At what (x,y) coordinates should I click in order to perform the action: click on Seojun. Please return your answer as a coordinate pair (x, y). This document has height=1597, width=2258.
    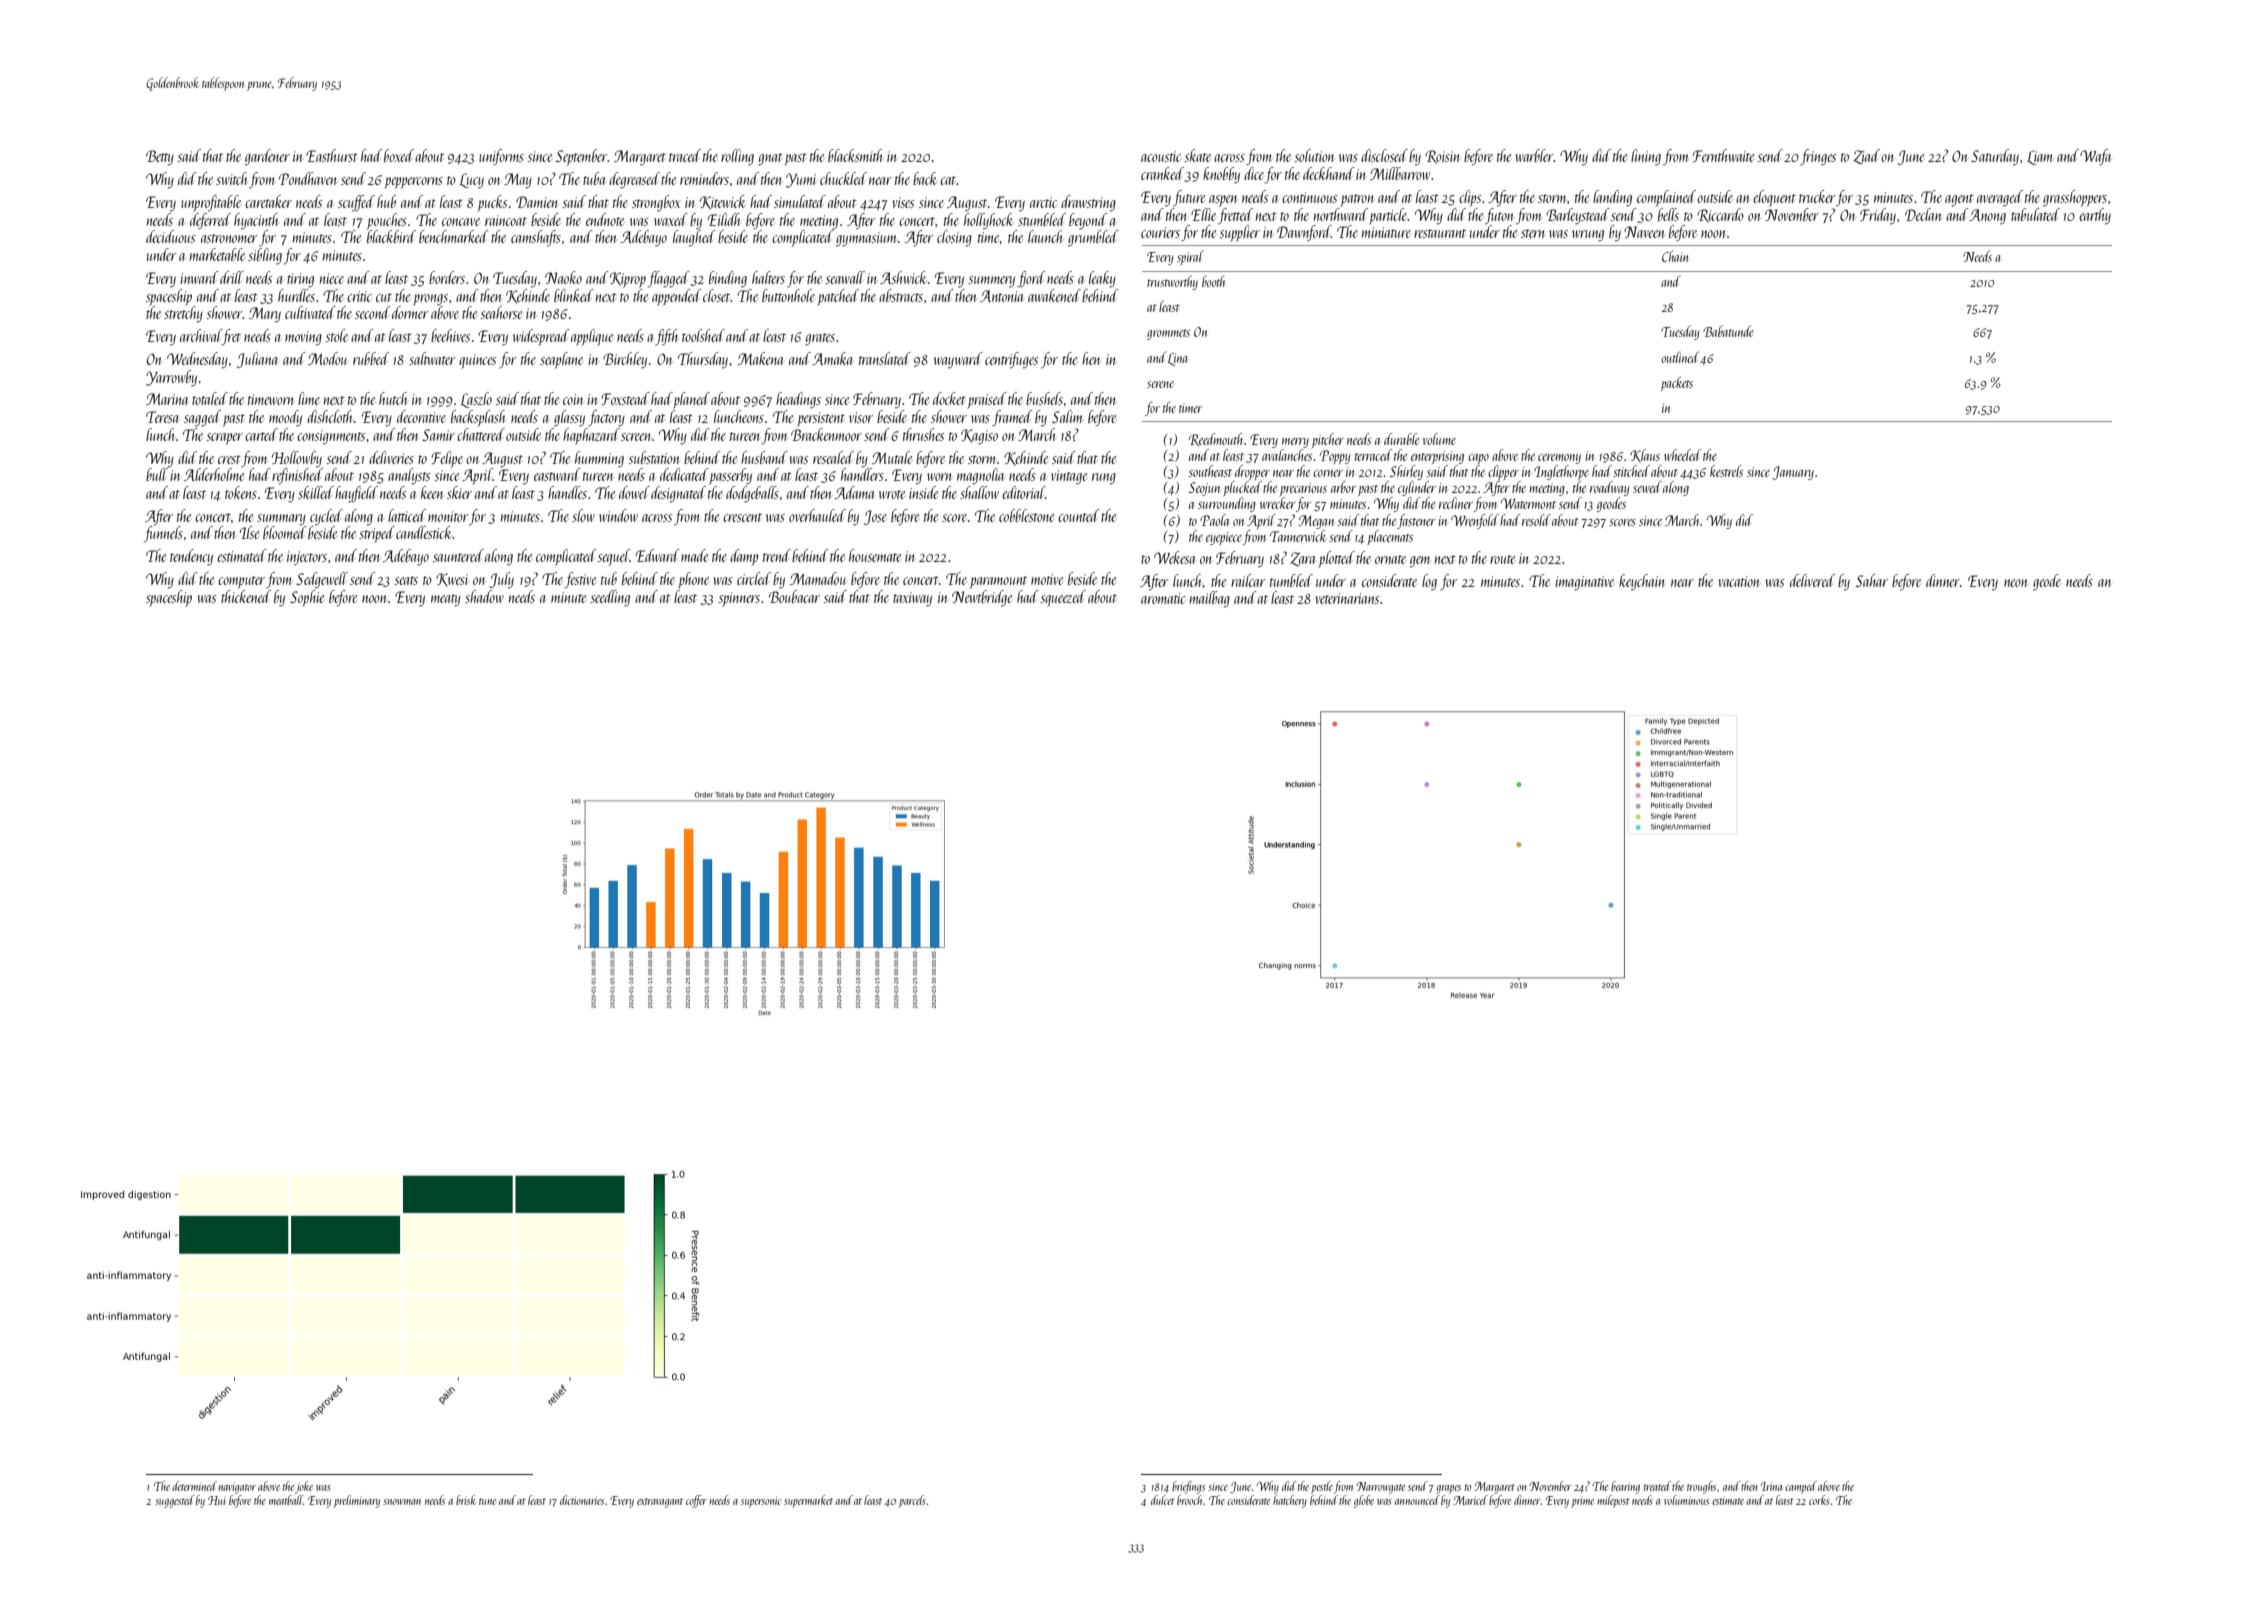
    Looking at the image, I should click on (1204, 489).
